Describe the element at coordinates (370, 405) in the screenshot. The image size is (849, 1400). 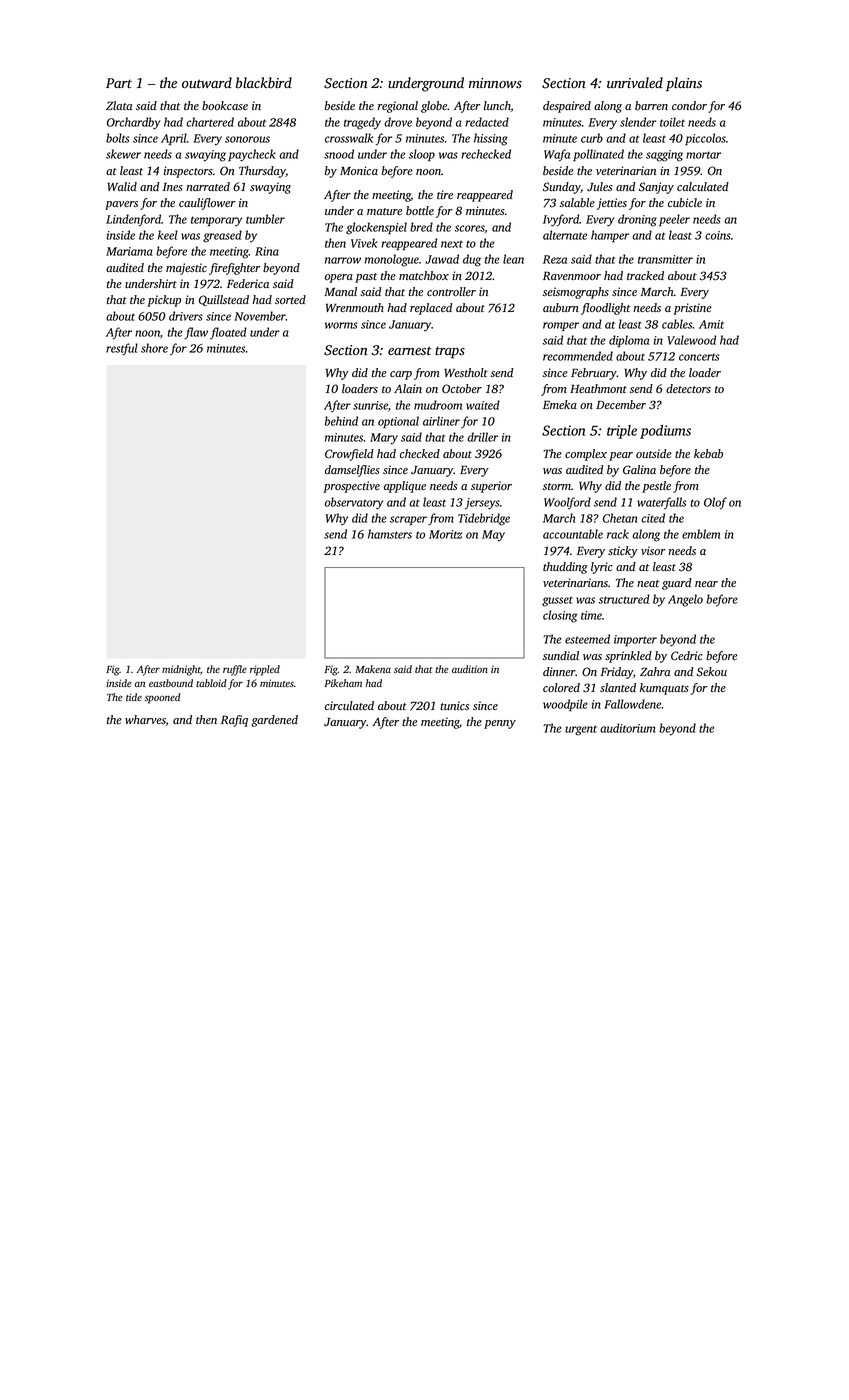
I see `sunrise` at that location.
